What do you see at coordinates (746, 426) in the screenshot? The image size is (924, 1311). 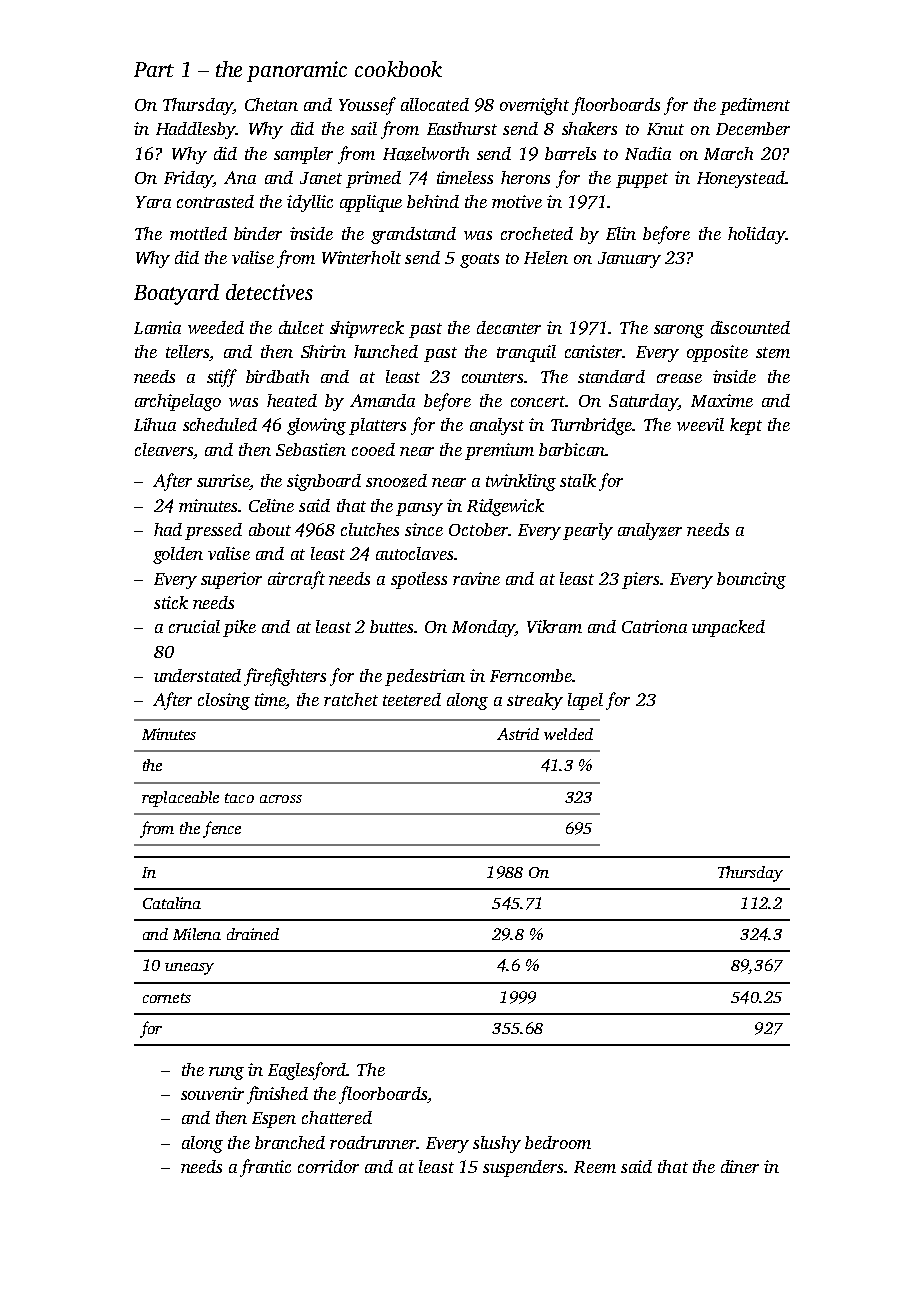 I see `kept` at bounding box center [746, 426].
